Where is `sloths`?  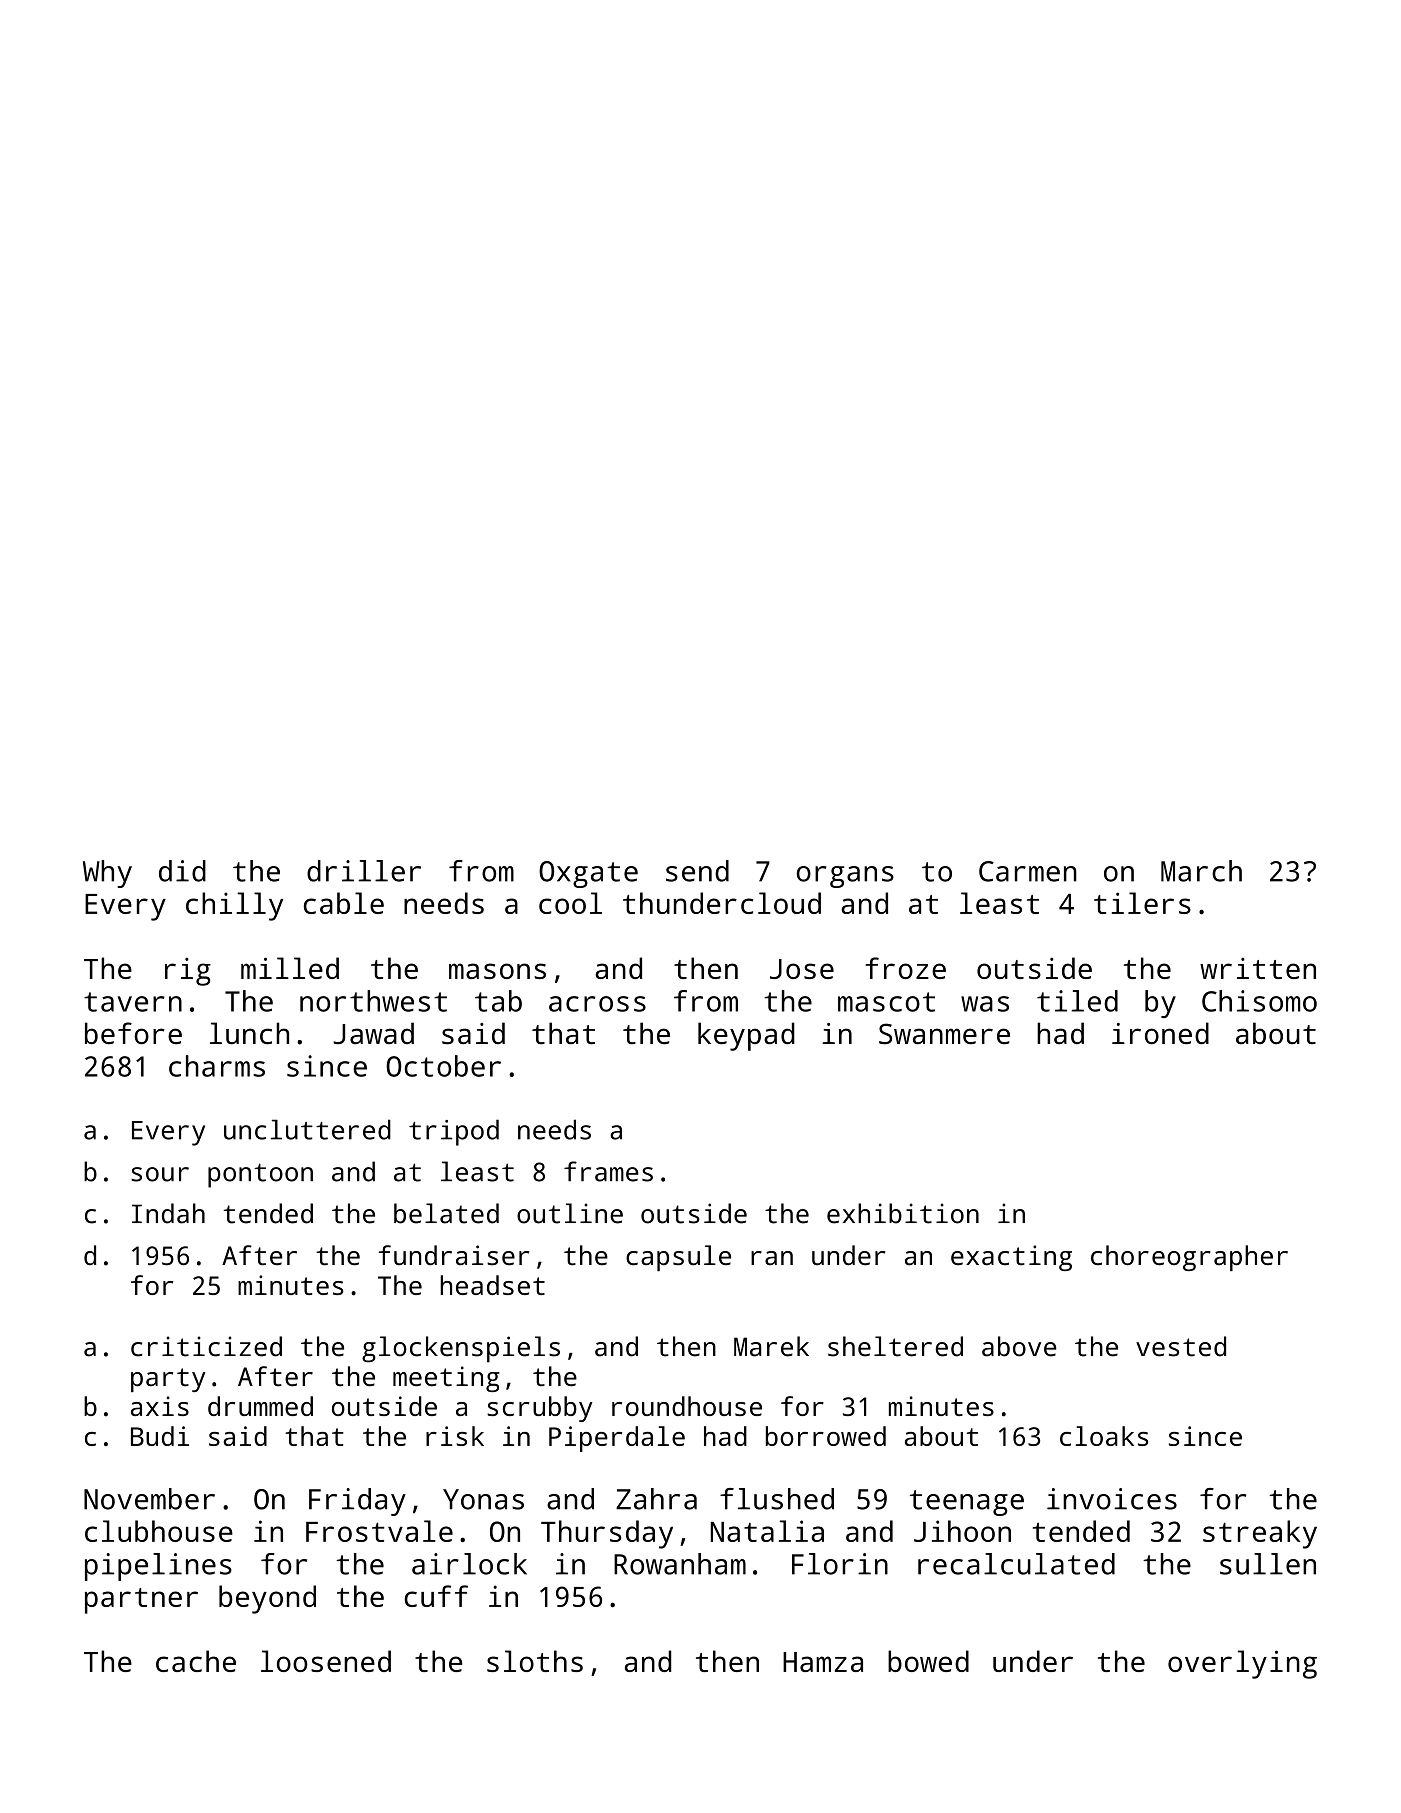
sloths is located at coordinates (535, 1661).
